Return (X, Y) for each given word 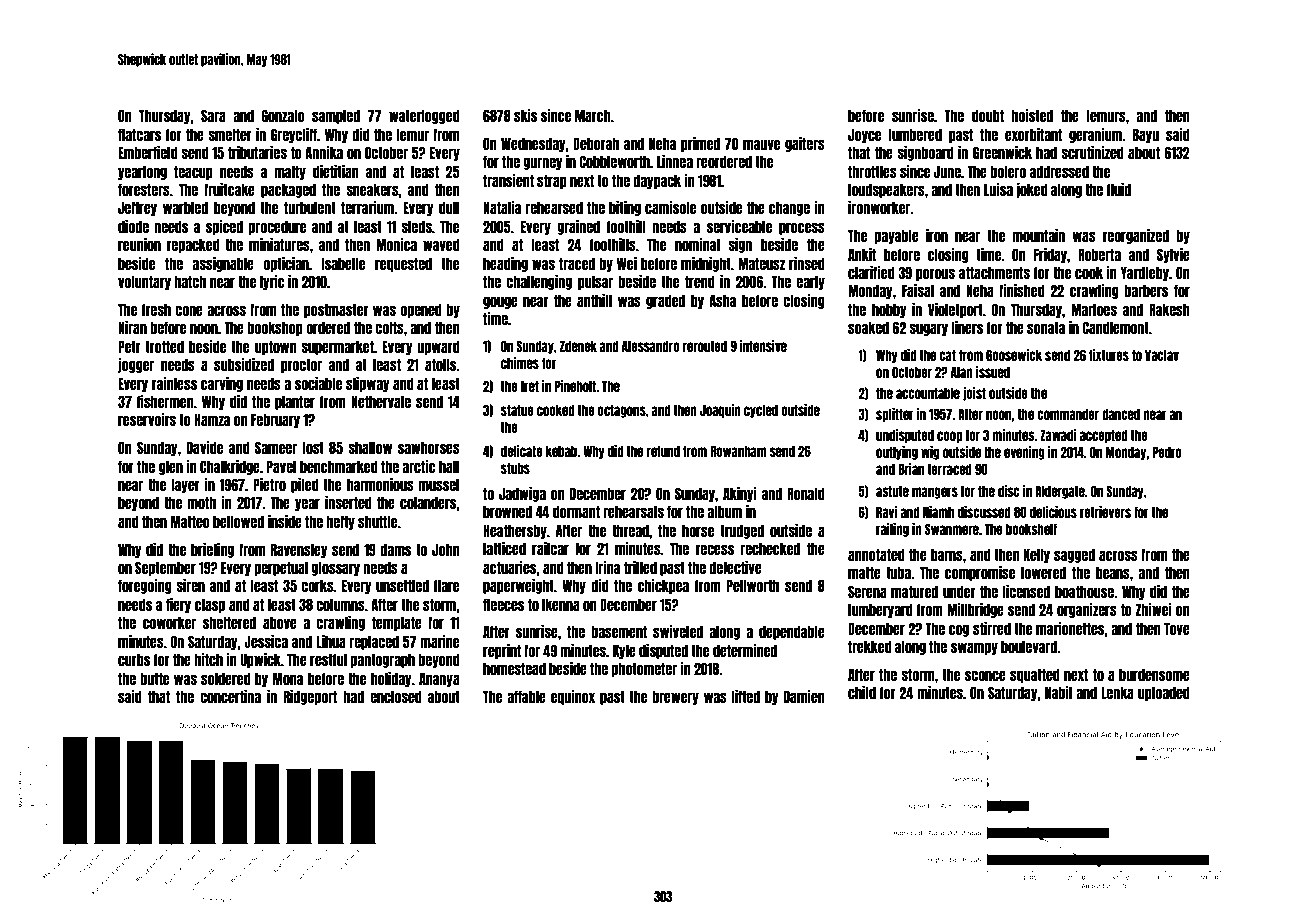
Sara (213, 115)
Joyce (864, 136)
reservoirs (147, 419)
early (810, 282)
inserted (348, 502)
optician (286, 264)
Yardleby (1145, 273)
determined (745, 650)
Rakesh (1169, 309)
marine (439, 641)
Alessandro (651, 346)
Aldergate (1060, 492)
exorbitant (1033, 134)
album (724, 511)
